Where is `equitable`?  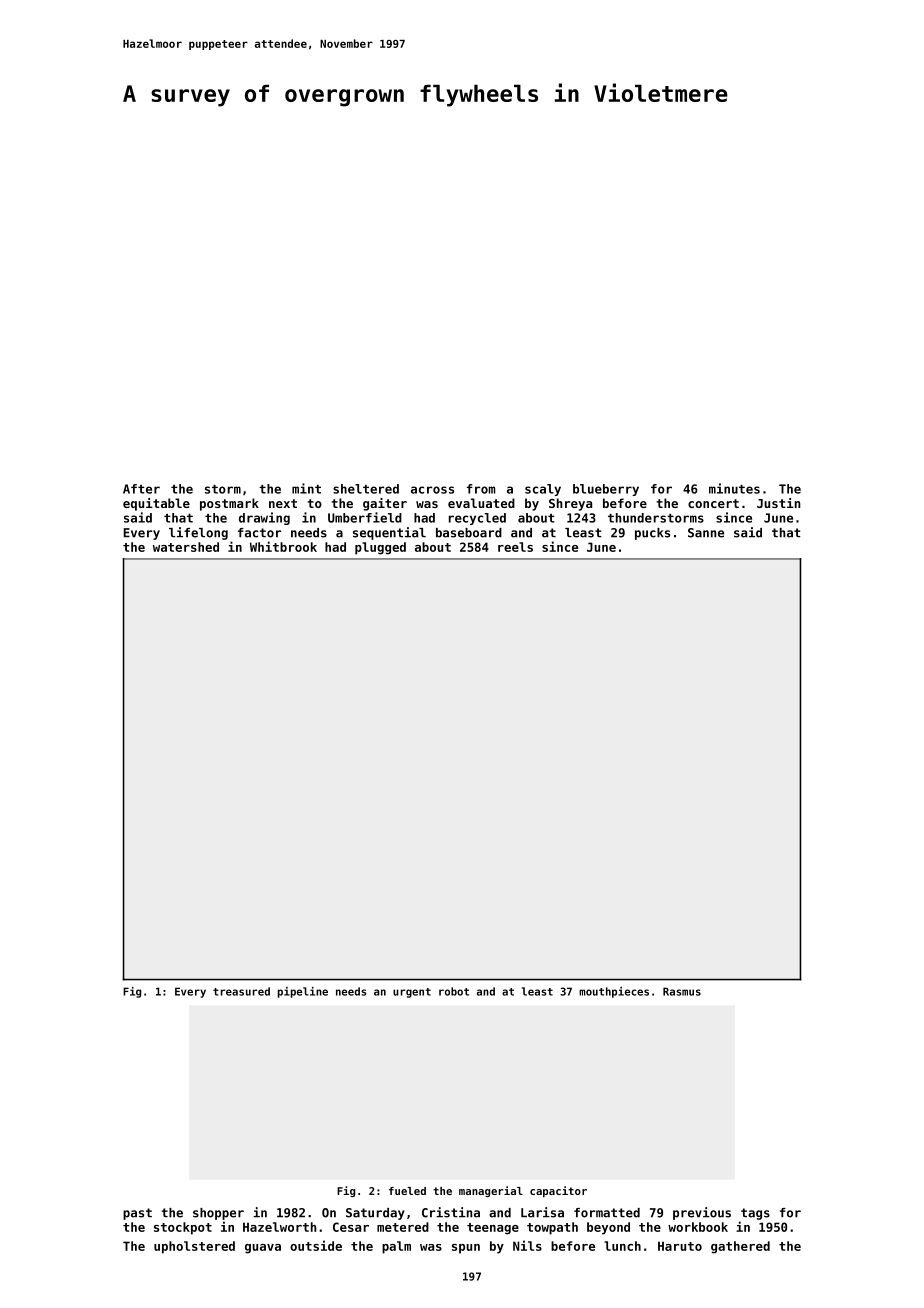 equitable is located at coordinates (156, 504).
